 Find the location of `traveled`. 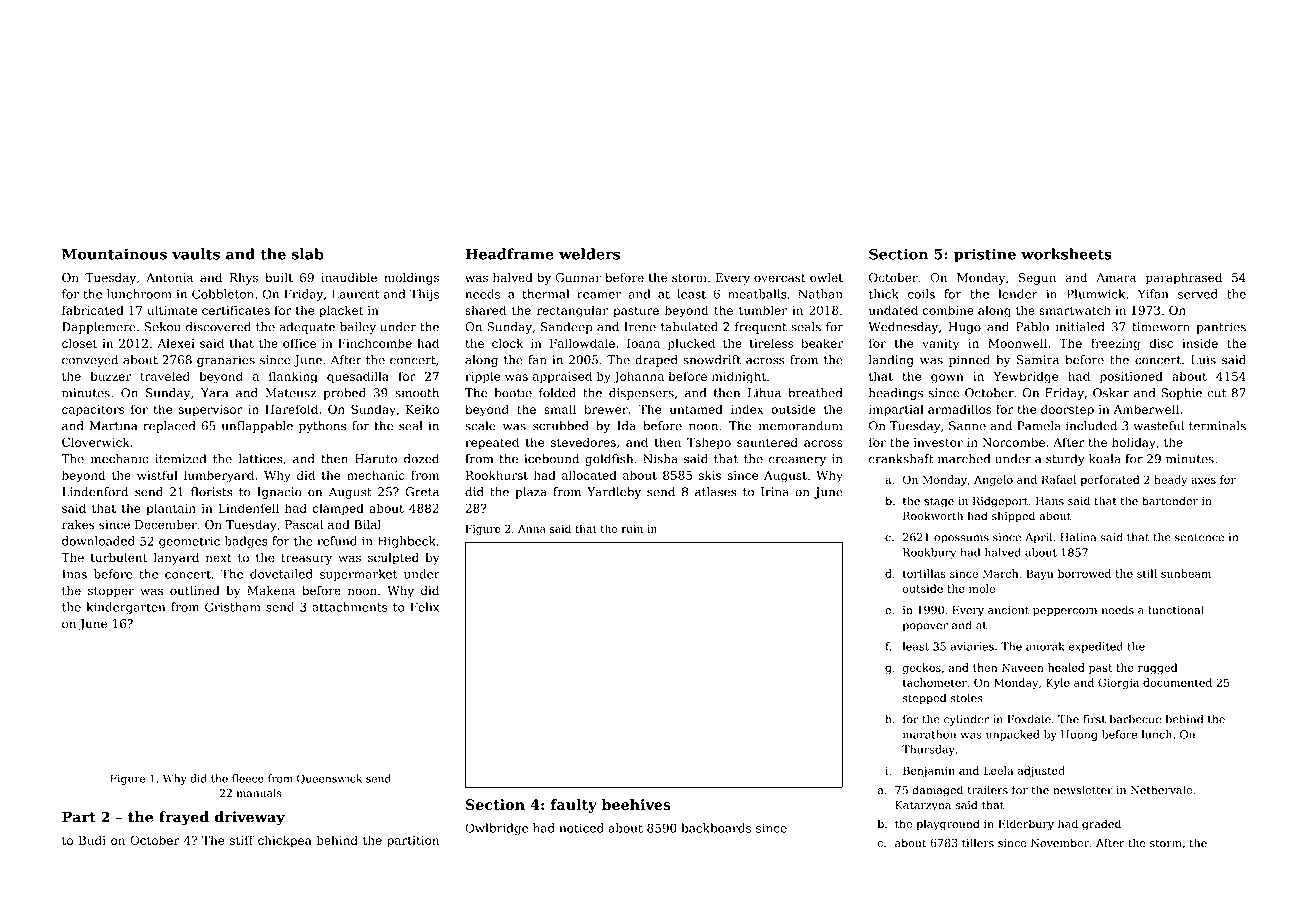

traveled is located at coordinates (165, 376).
